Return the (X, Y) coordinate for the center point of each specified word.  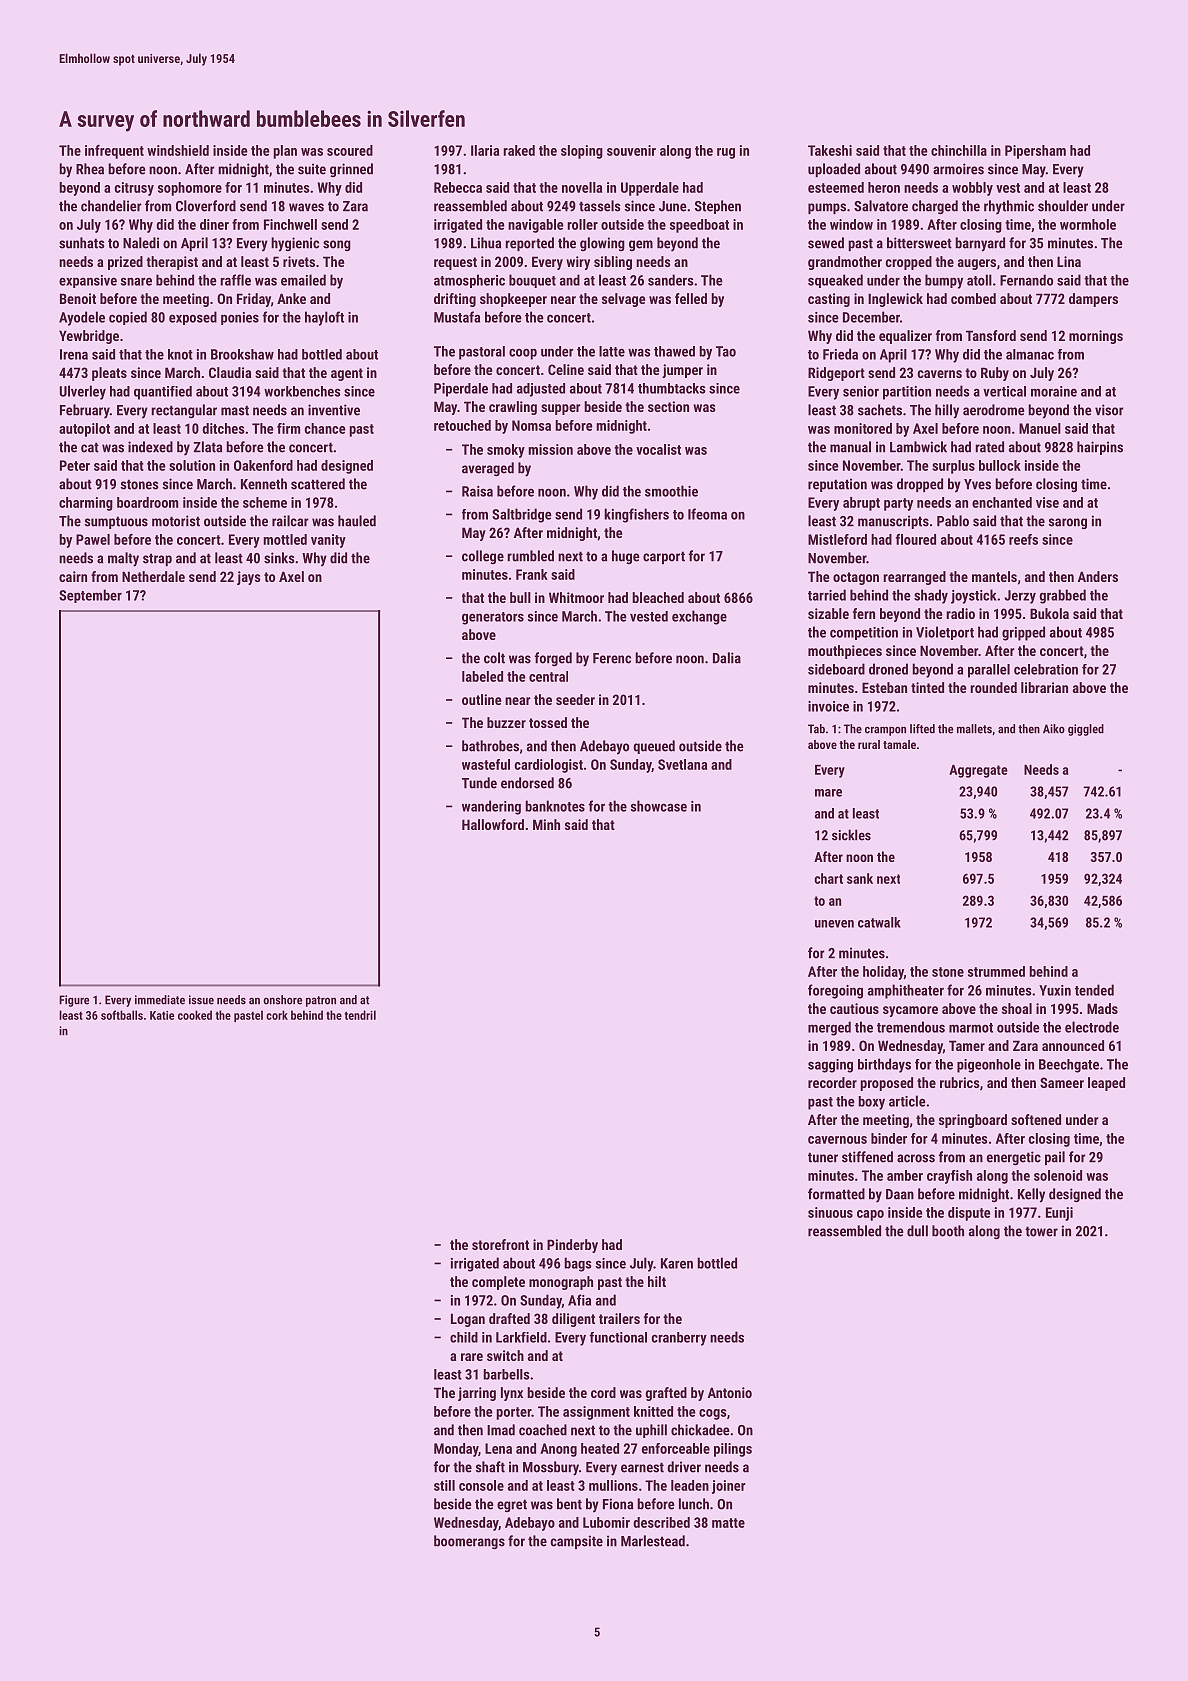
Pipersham (1035, 152)
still (444, 1485)
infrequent (114, 152)
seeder (575, 699)
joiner (729, 1487)
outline (481, 699)
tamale (899, 744)
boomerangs (469, 1542)
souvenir (631, 150)
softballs (122, 1015)
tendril (360, 1015)
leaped (1106, 1084)
